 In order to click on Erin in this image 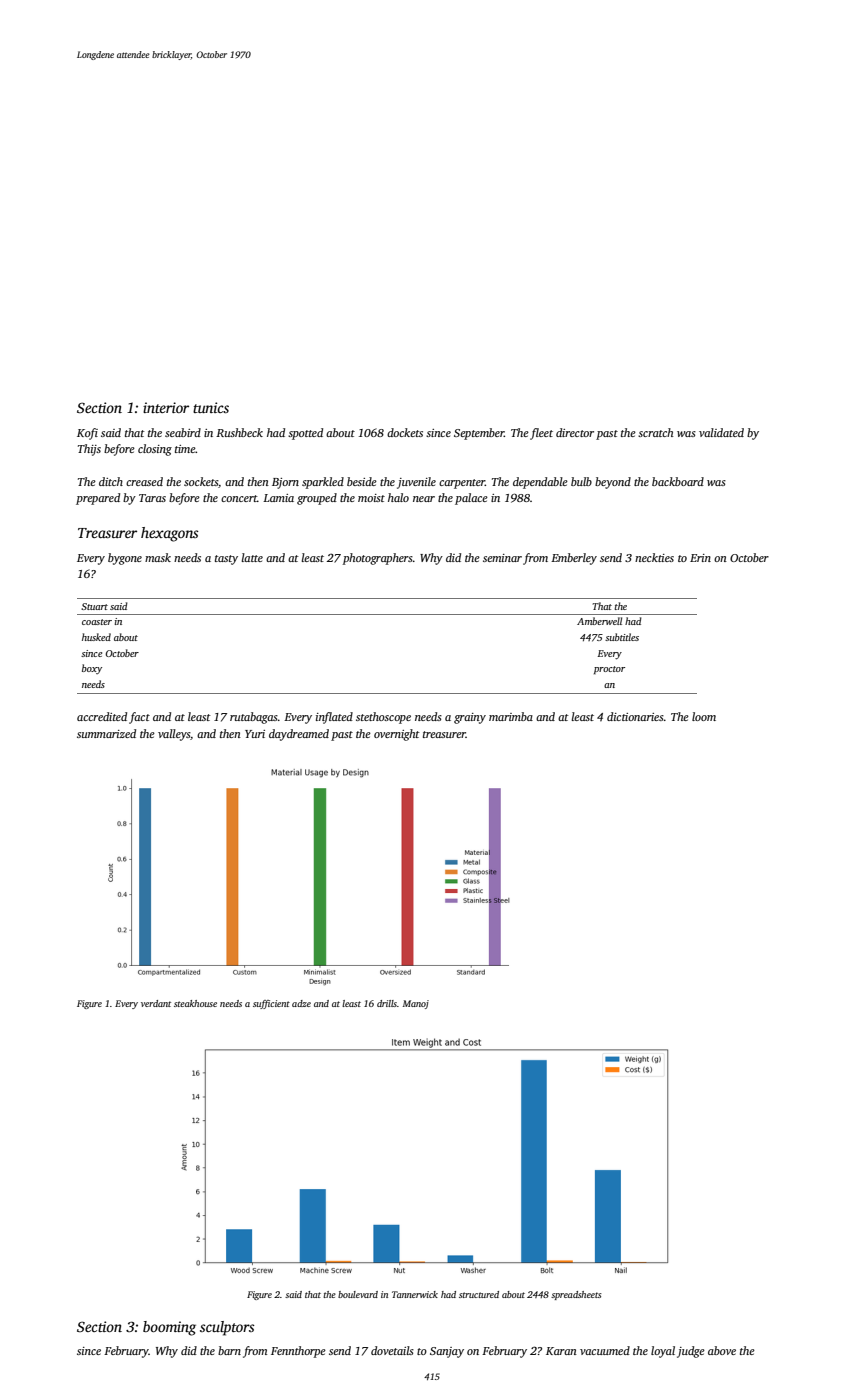, I will do `click(700, 558)`.
